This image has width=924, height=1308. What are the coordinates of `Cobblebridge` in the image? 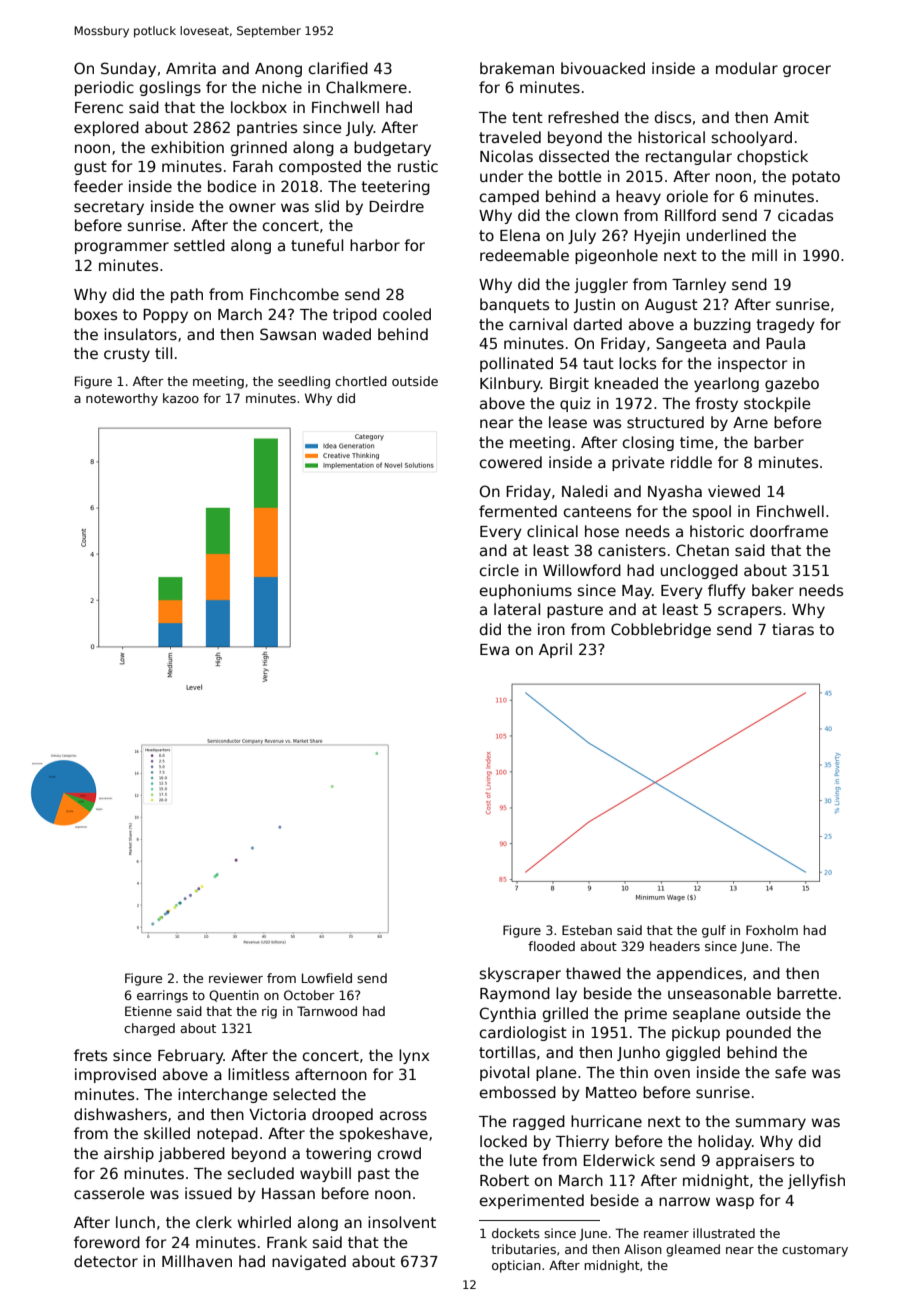 It's located at (661, 630).
